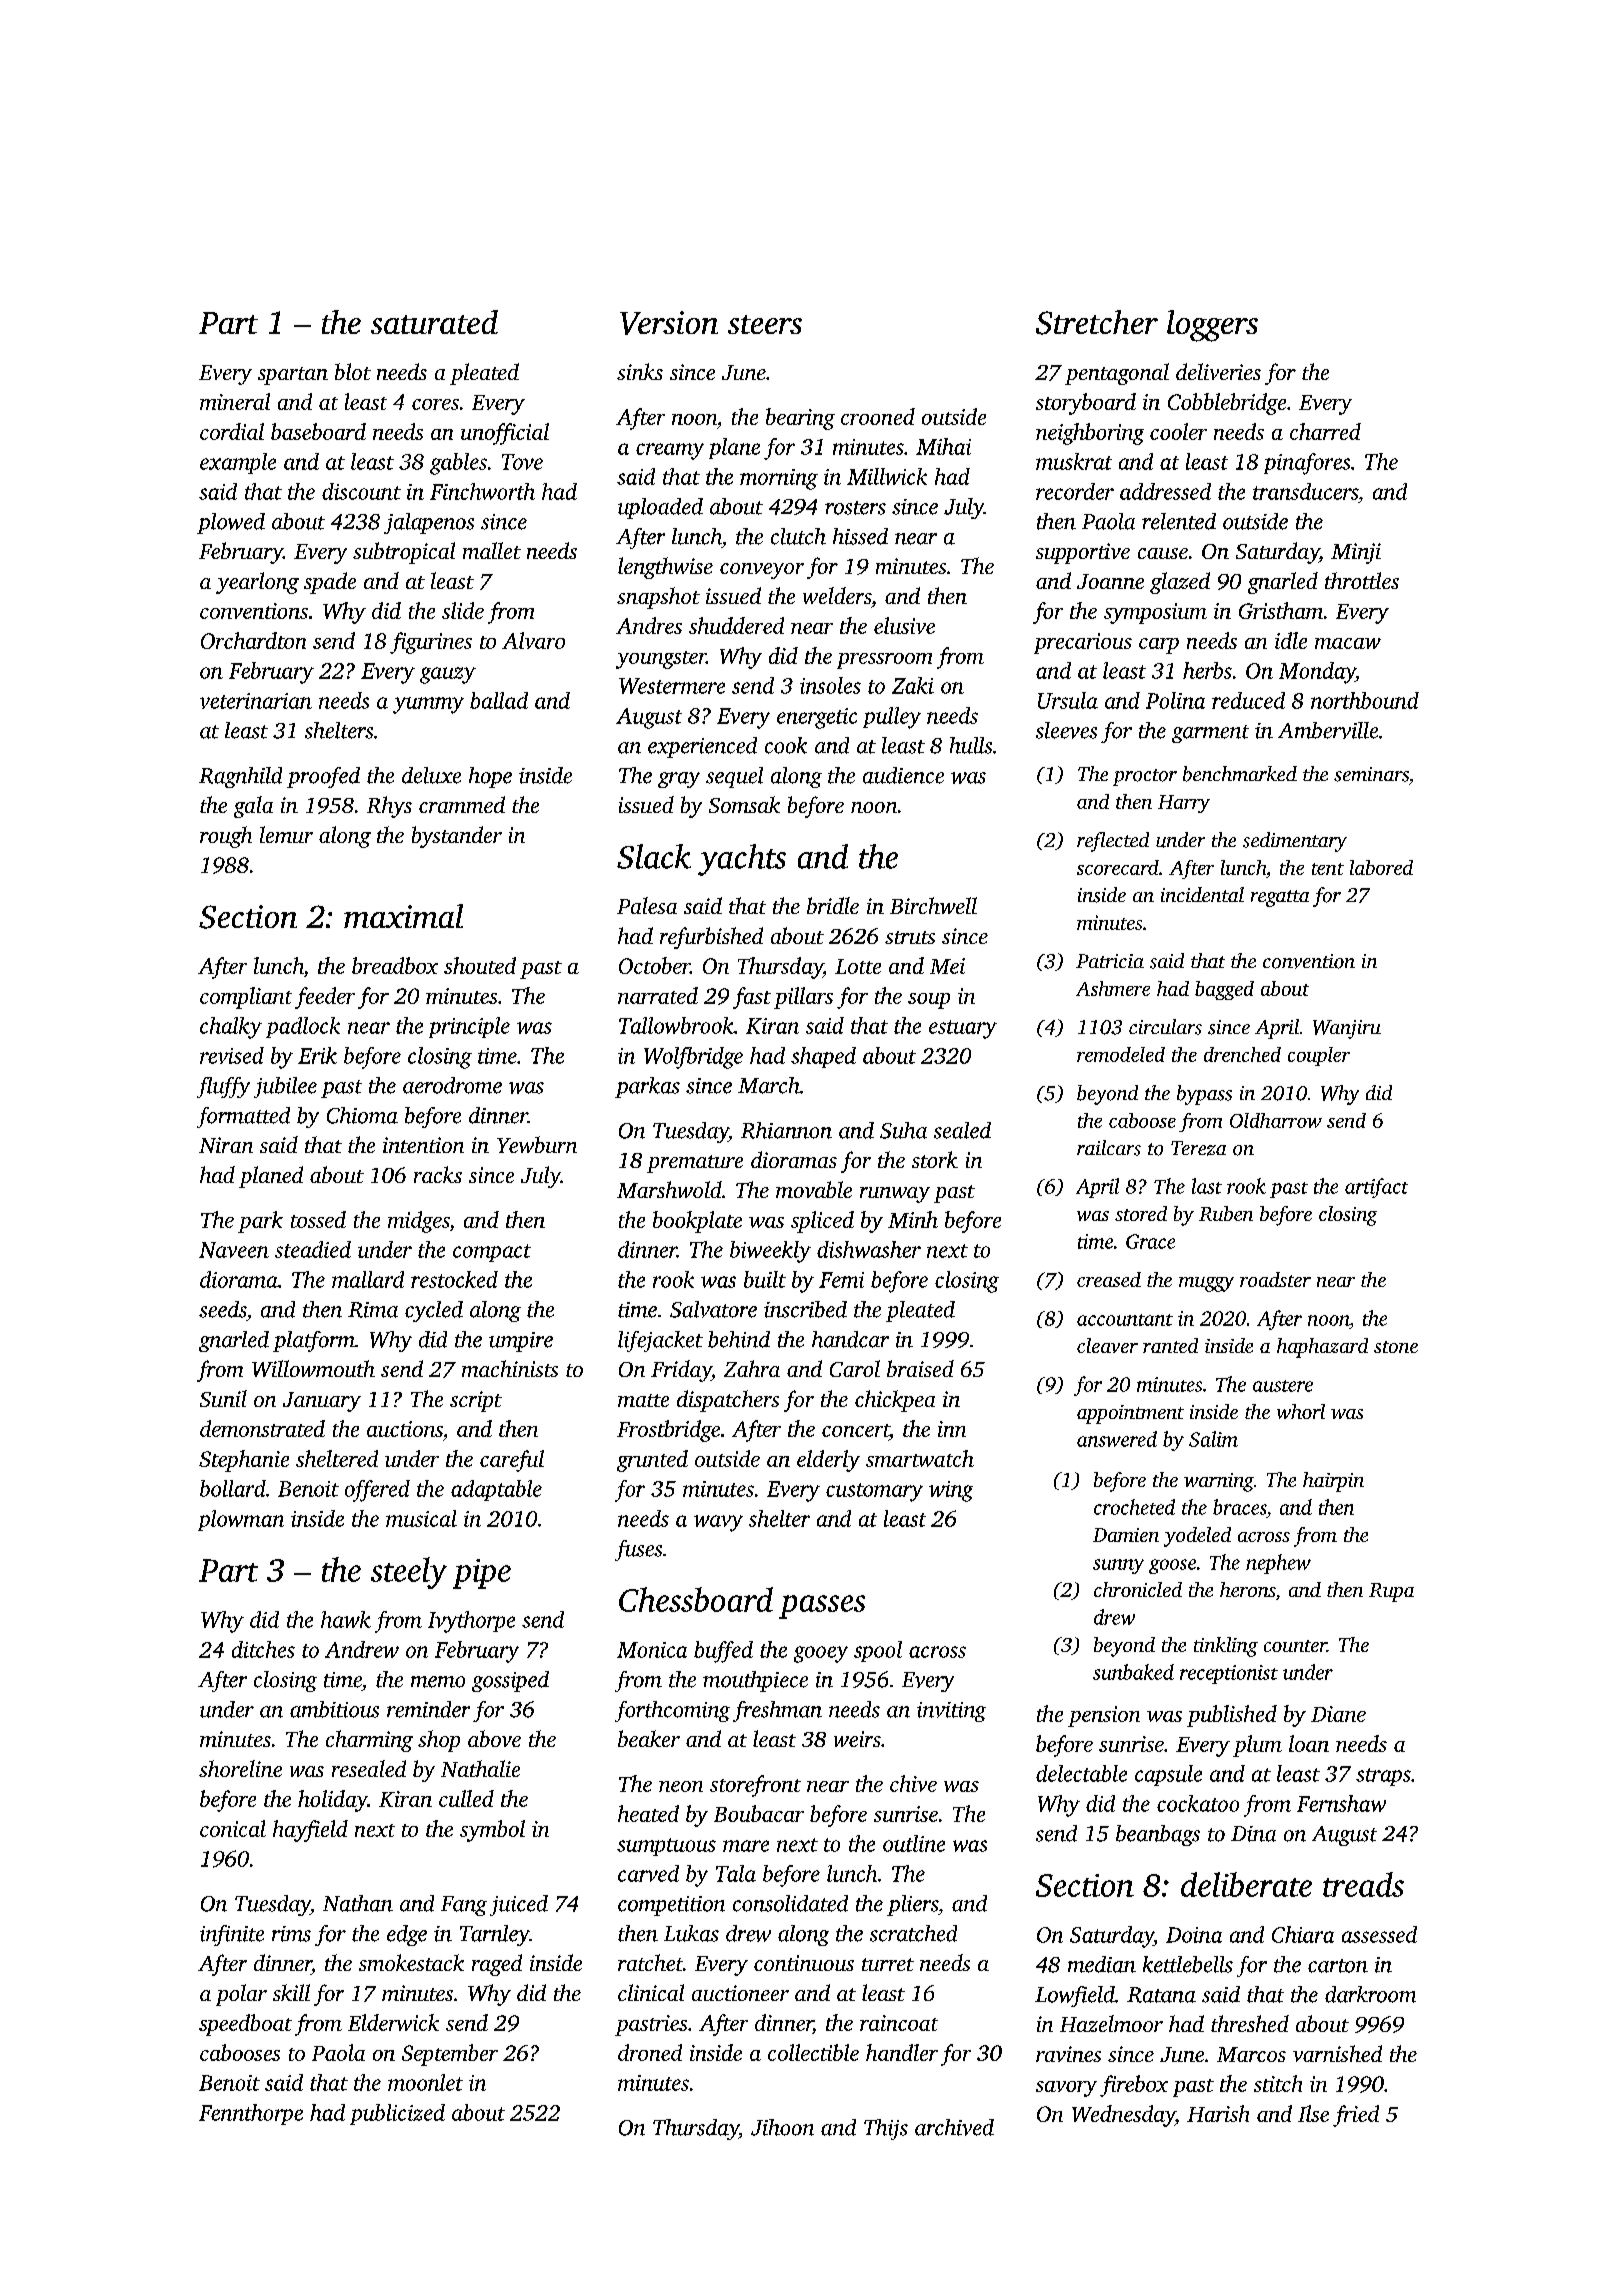  What do you see at coordinates (886, 2129) in the screenshot?
I see `Thijs` at bounding box center [886, 2129].
